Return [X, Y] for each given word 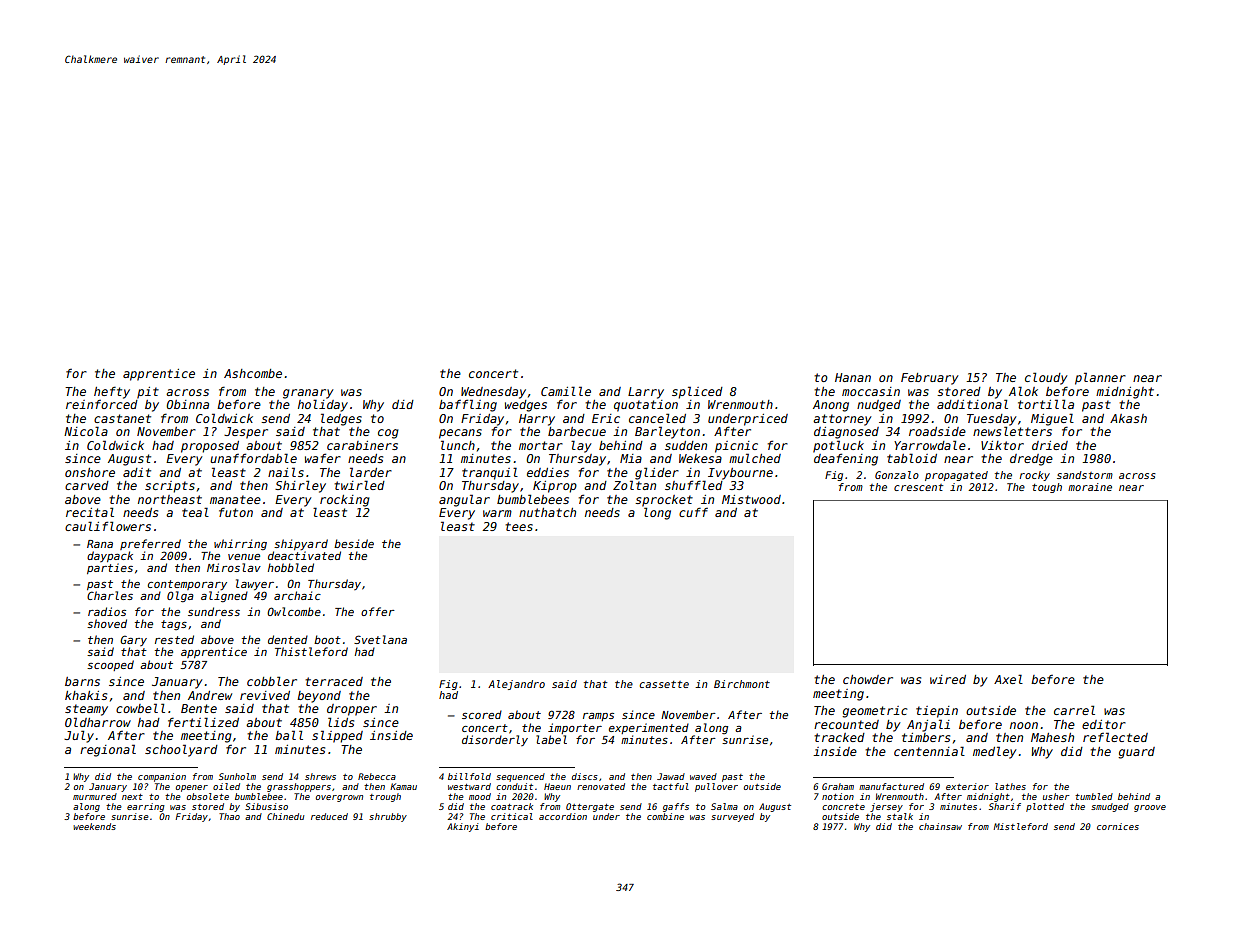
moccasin [871, 391]
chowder [868, 679]
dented [288, 639]
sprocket [664, 501]
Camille [566, 391]
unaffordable [253, 458]
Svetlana [380, 639]
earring [146, 807]
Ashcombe [253, 373]
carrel [1074, 710]
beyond [319, 697]
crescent [918, 487]
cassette [664, 684]
